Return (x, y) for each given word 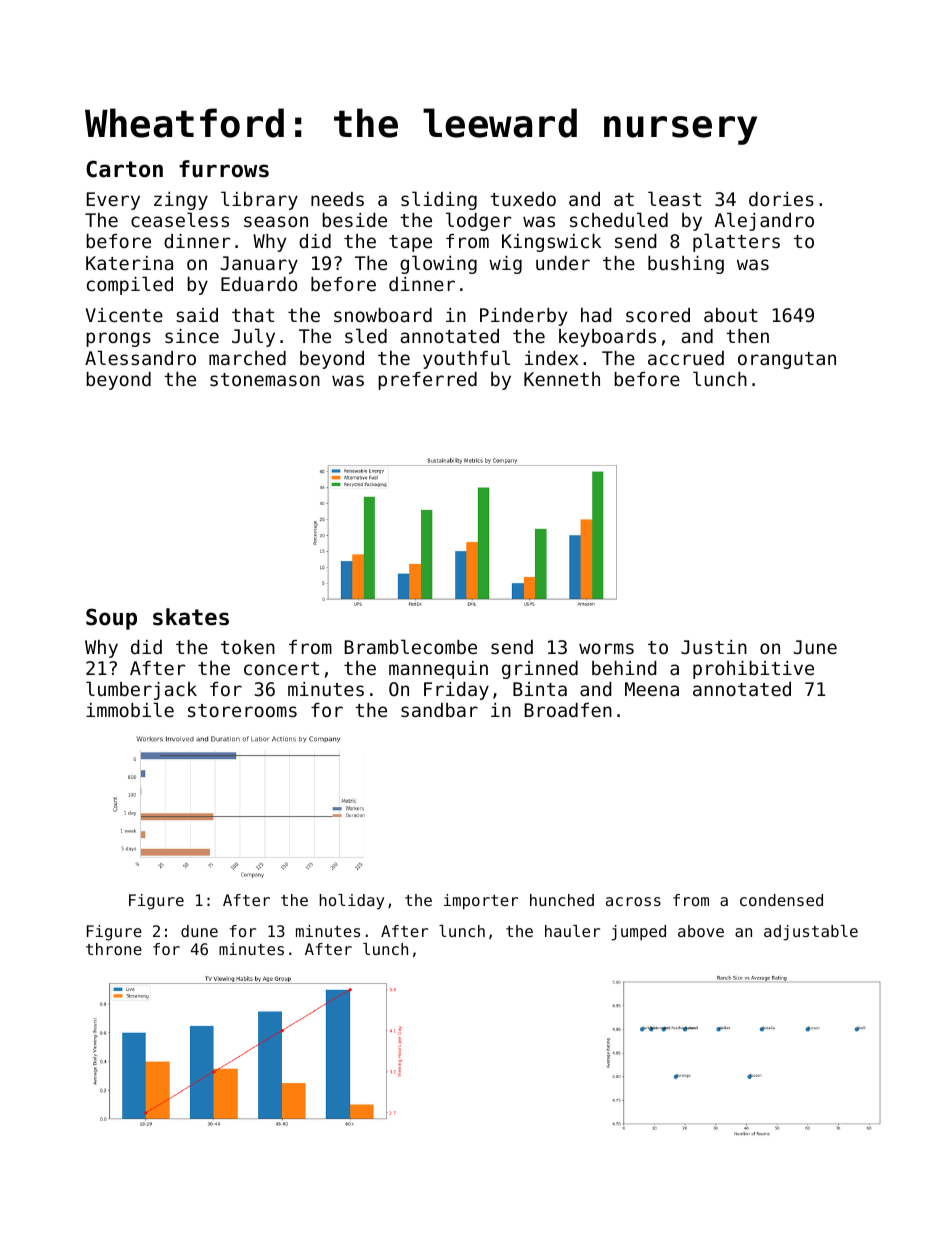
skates (191, 617)
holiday (352, 902)
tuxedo (523, 199)
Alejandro (764, 221)
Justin (714, 647)
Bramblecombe (411, 646)
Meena (652, 689)
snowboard (383, 315)
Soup (111, 619)
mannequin (438, 670)
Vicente (124, 315)
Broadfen (568, 710)
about (731, 315)
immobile (130, 709)
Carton (124, 169)
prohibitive (753, 670)
